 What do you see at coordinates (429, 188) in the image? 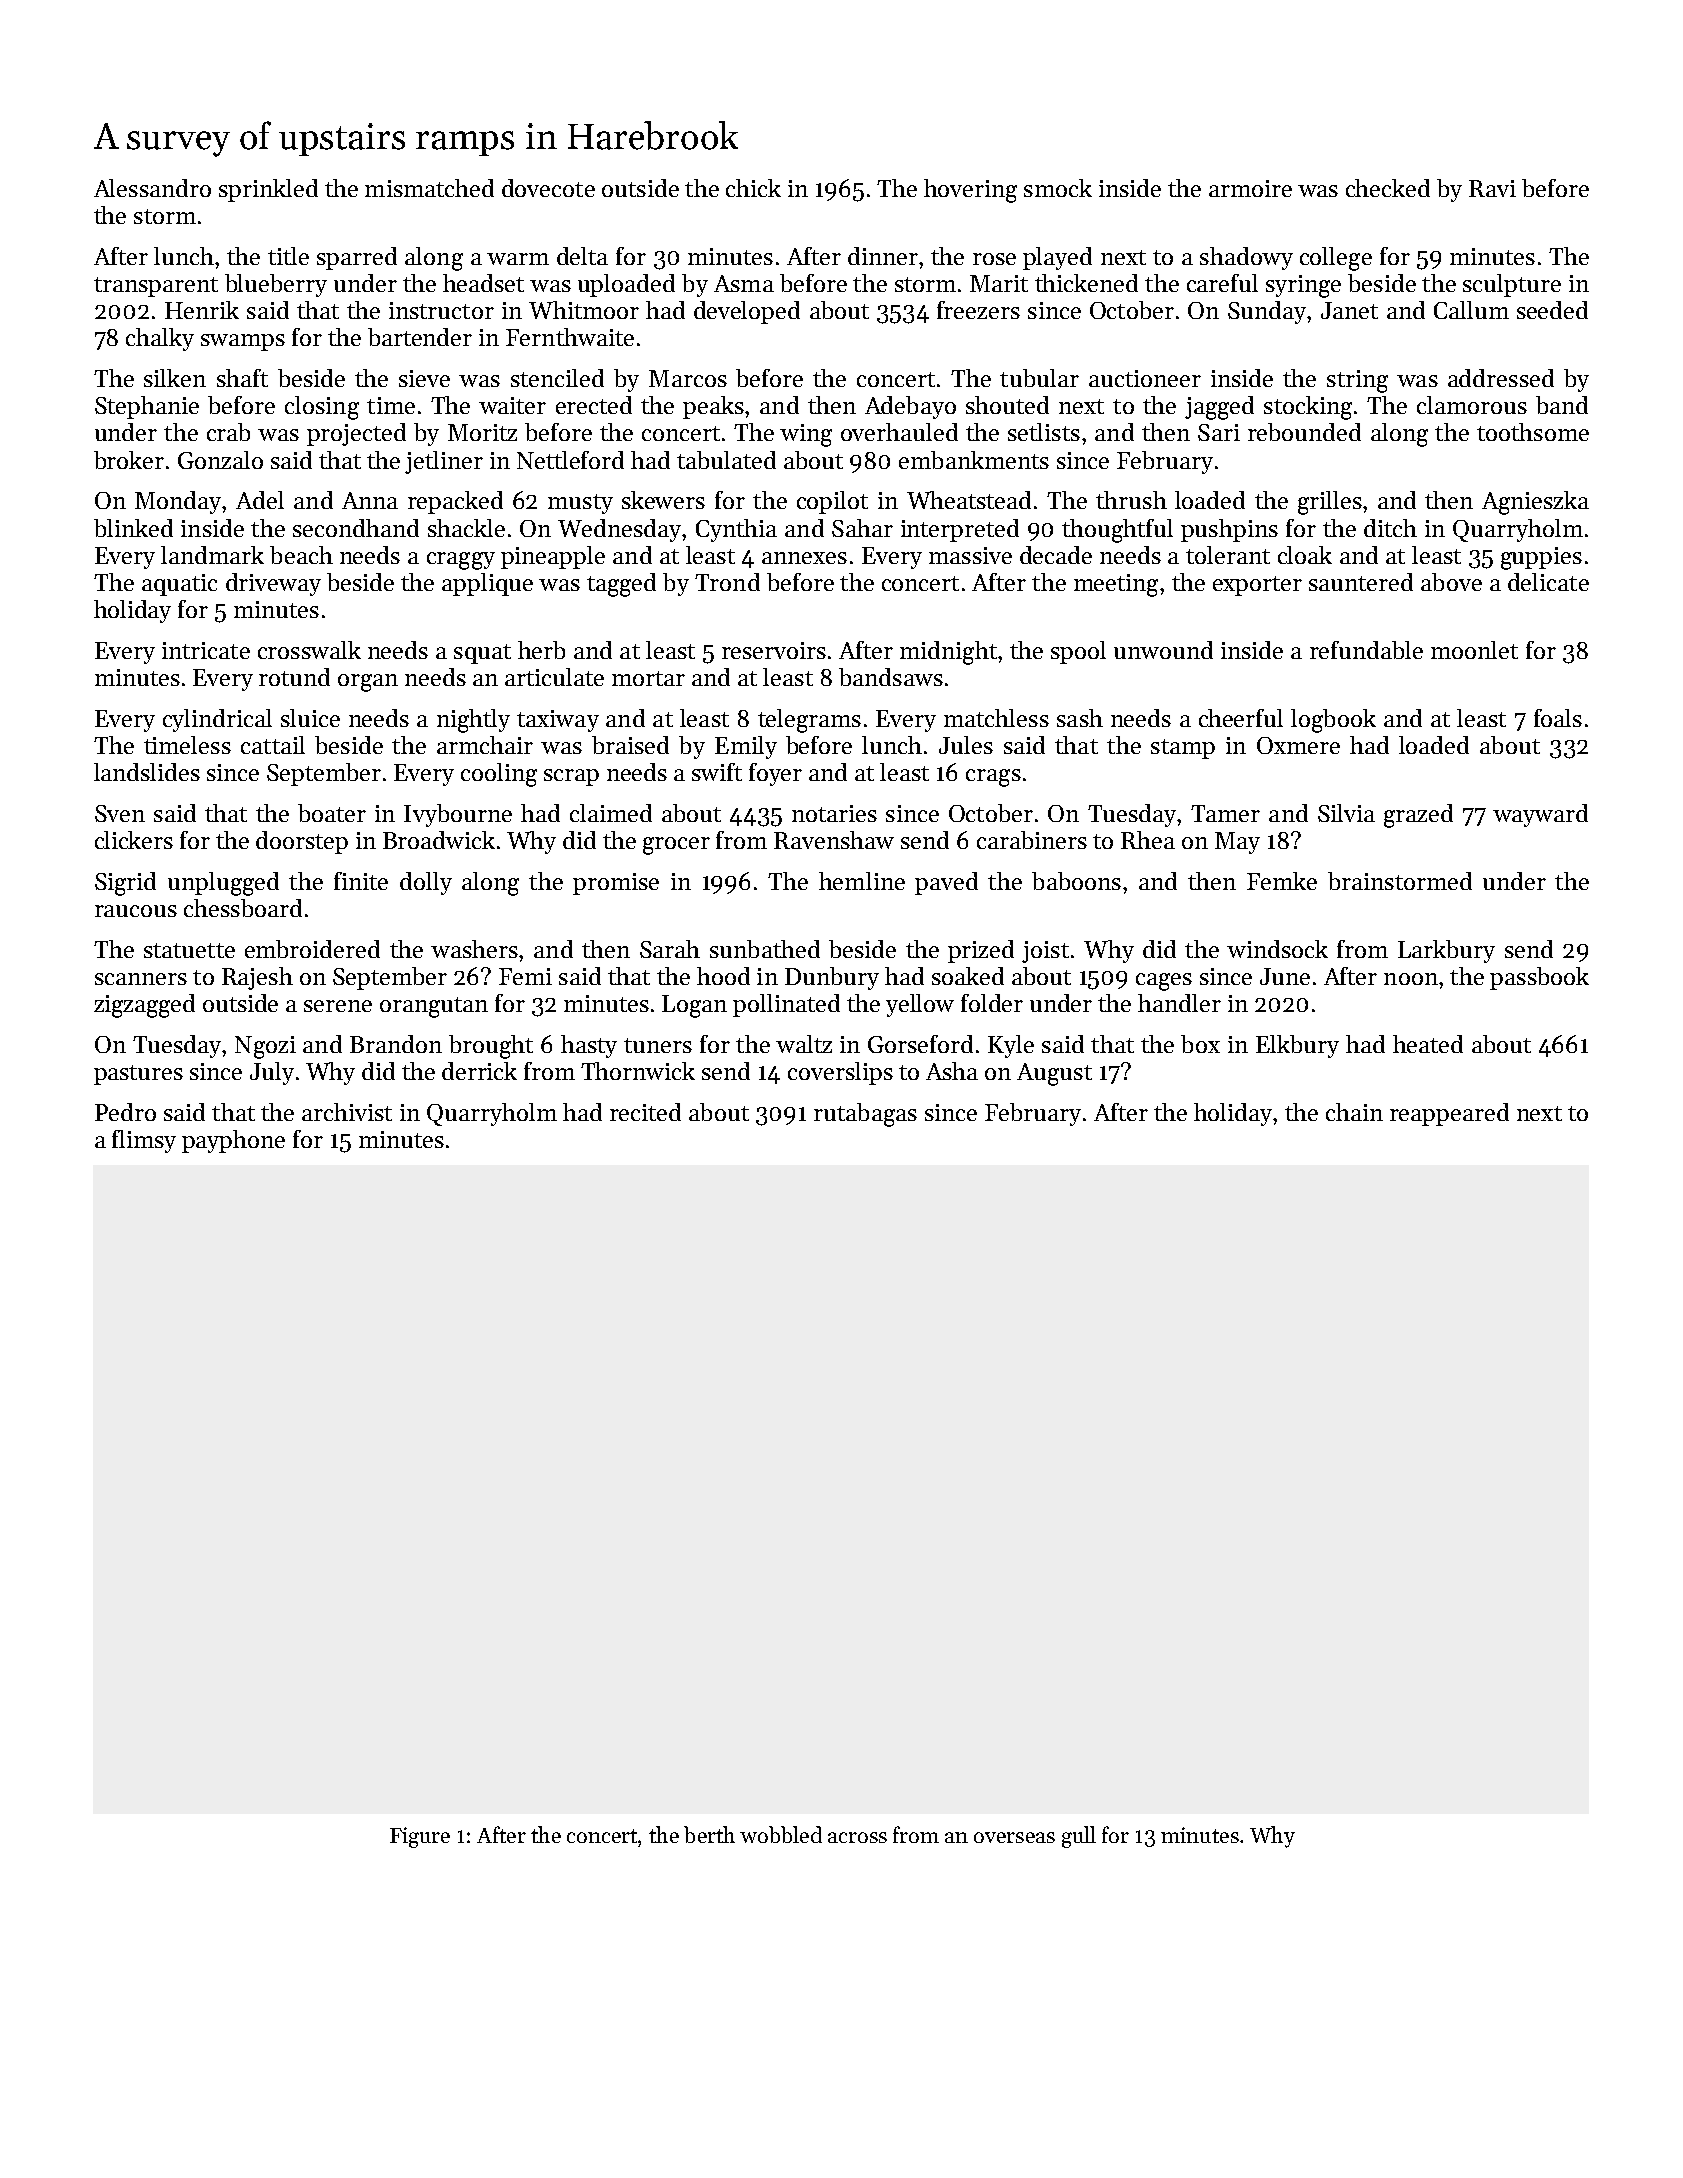
I see `mismatched` at bounding box center [429, 188].
